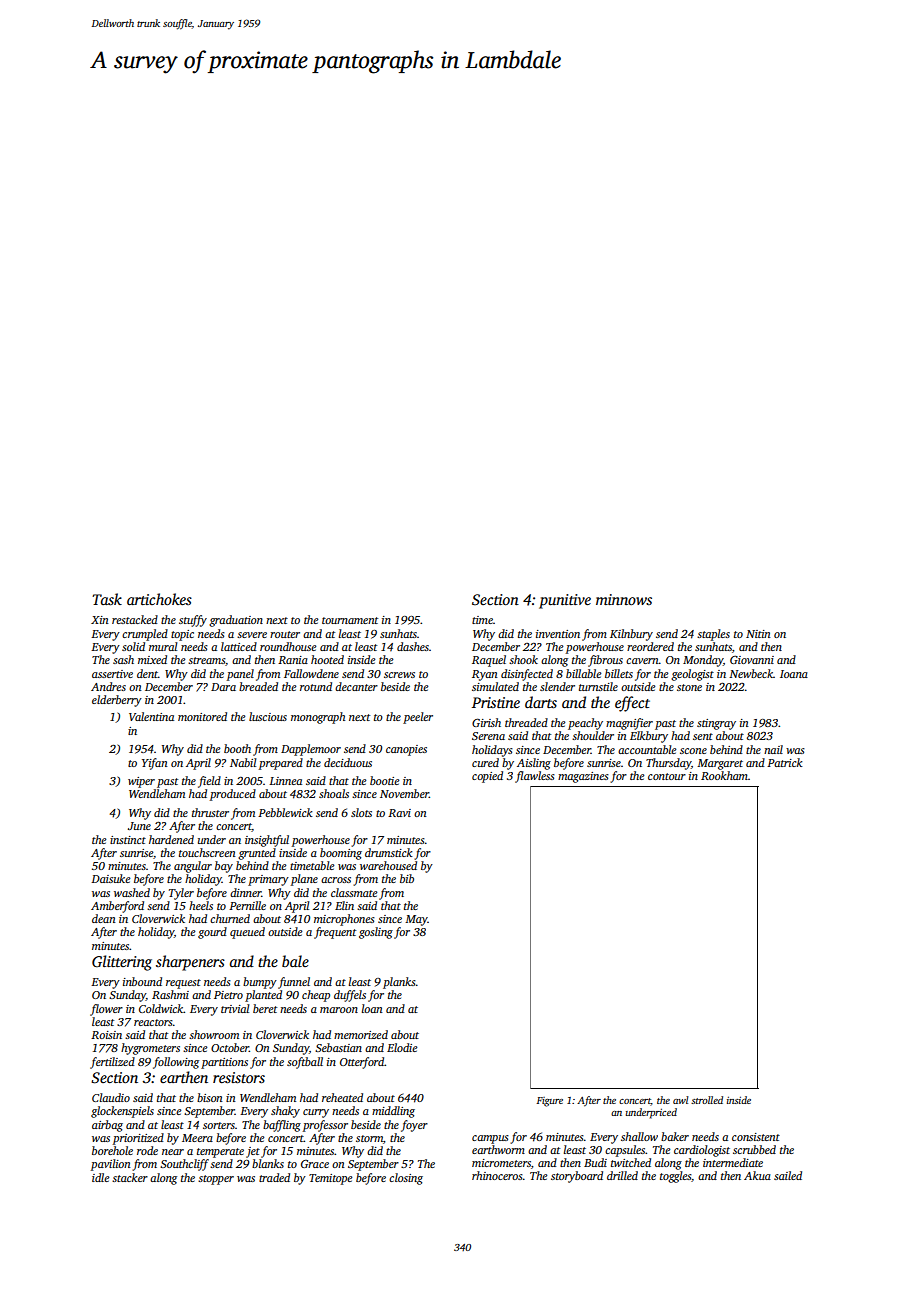 The image size is (908, 1316). What do you see at coordinates (416, 920) in the document?
I see `May` at bounding box center [416, 920].
